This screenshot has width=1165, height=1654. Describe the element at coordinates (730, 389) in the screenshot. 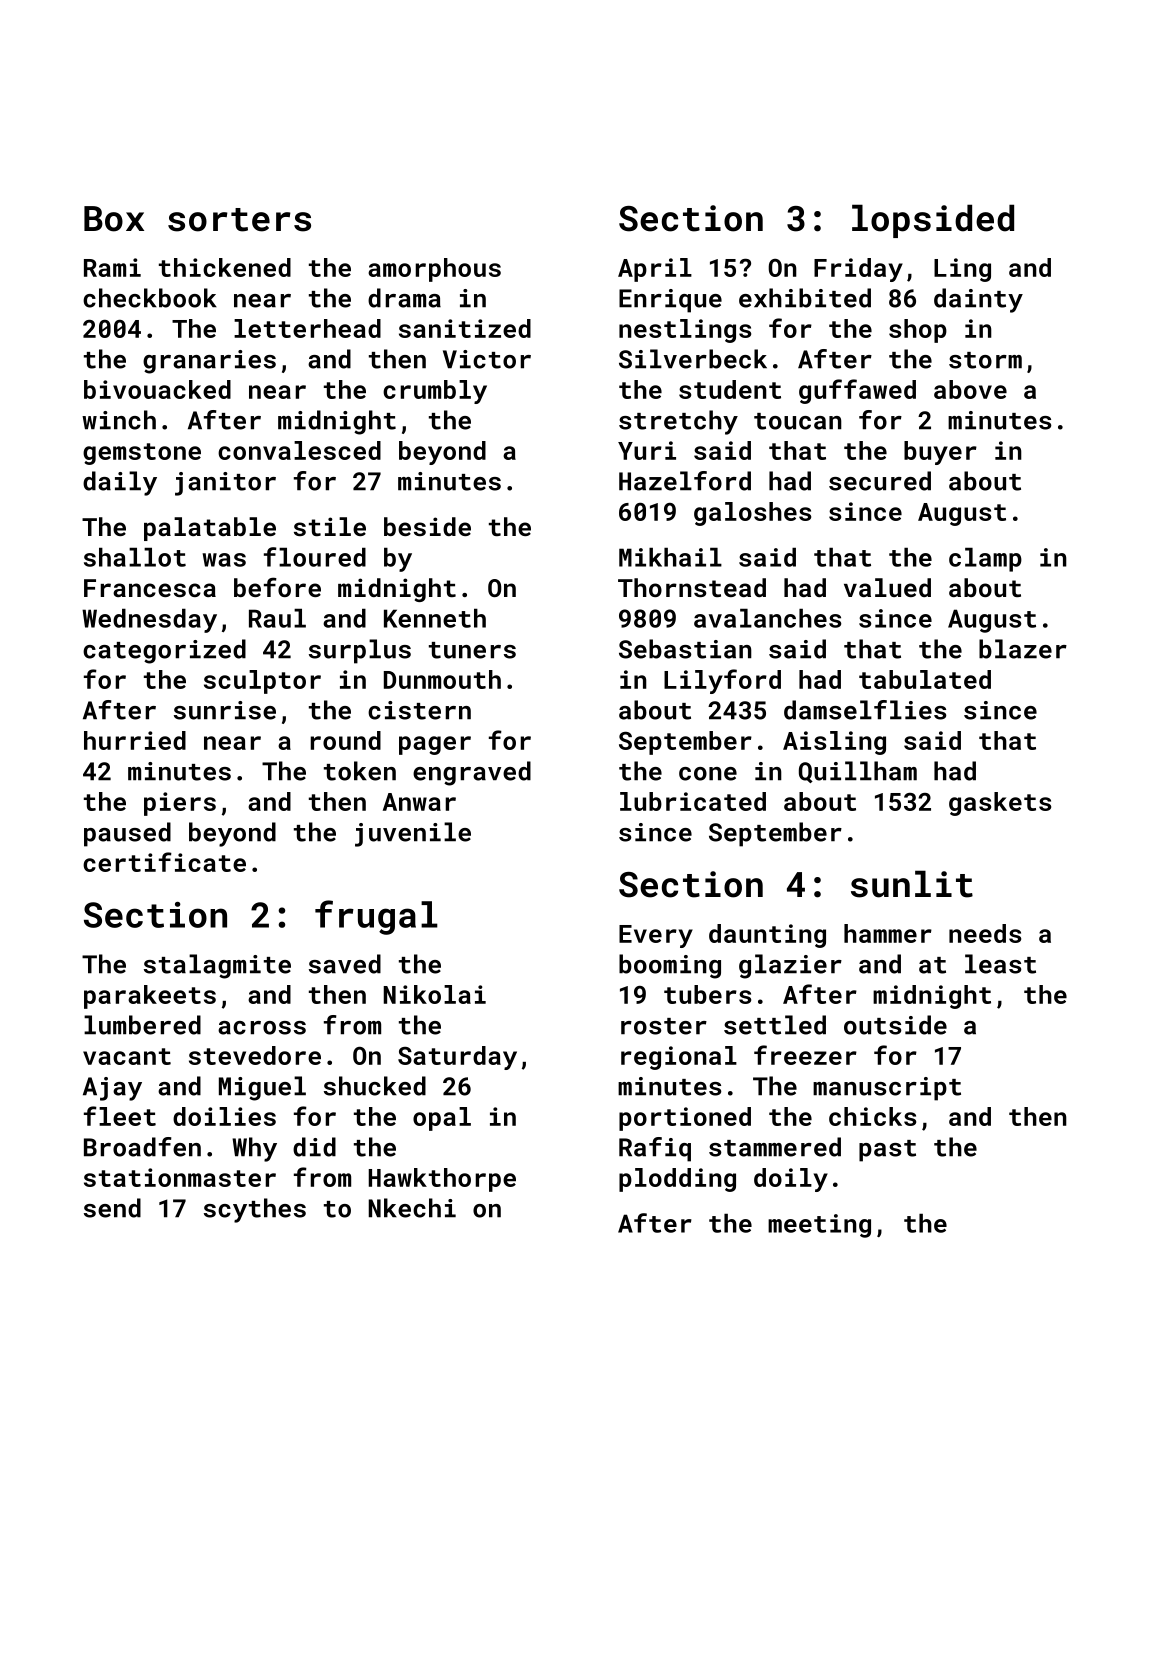

I see `student` at that location.
